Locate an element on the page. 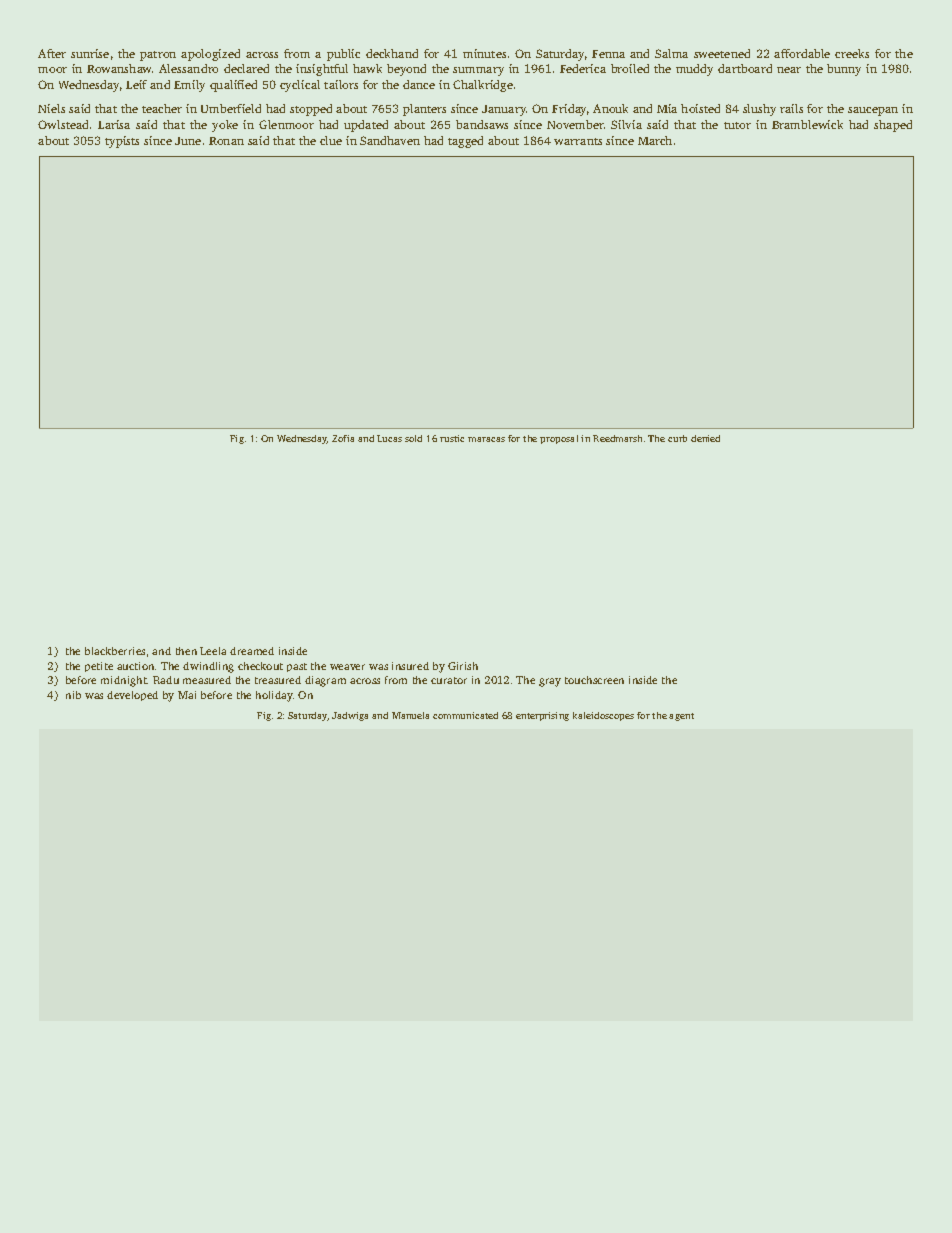 This page has width=952, height=1233. proposal is located at coordinates (559, 439).
